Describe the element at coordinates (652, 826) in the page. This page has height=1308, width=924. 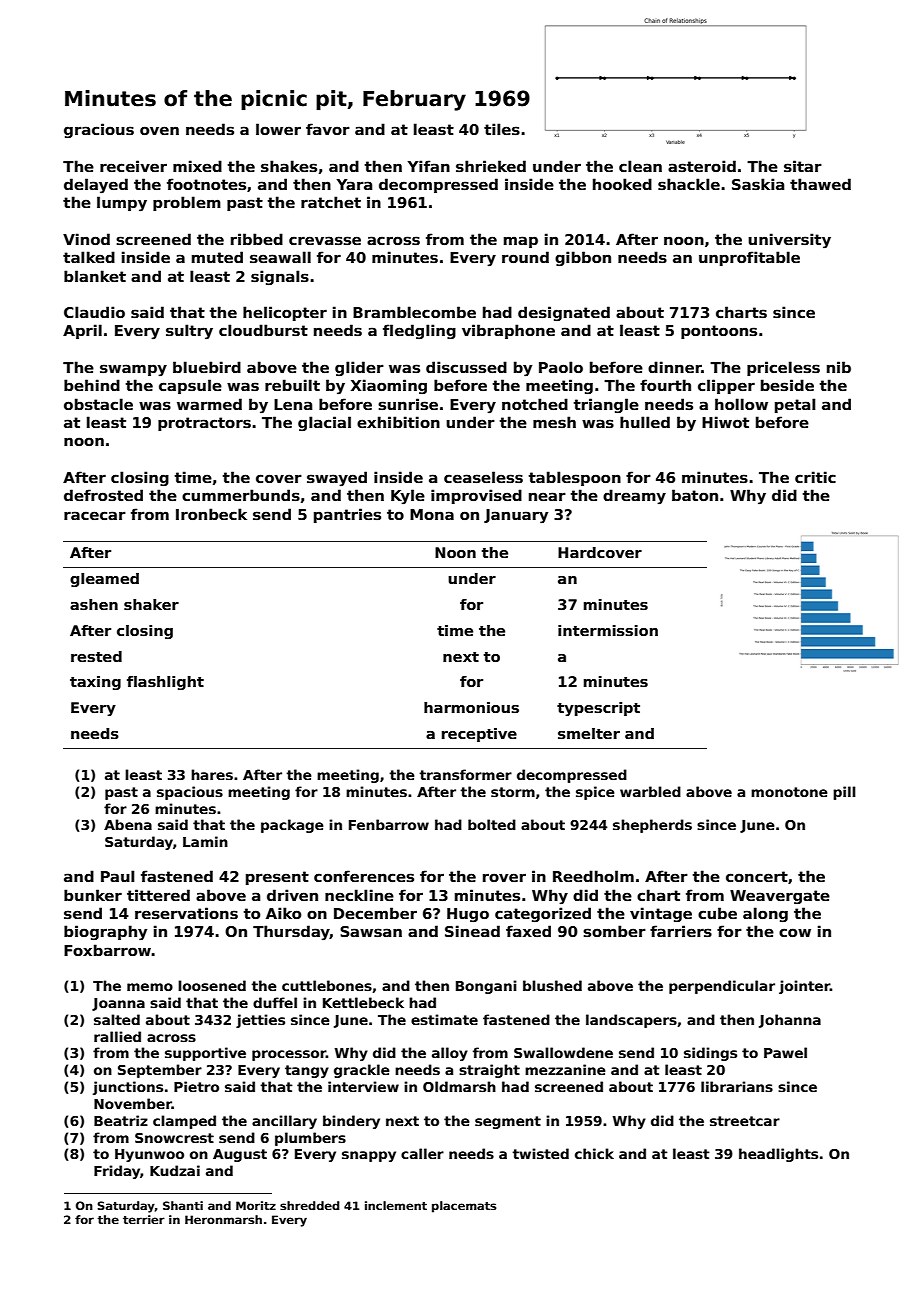
I see `shepherds` at that location.
